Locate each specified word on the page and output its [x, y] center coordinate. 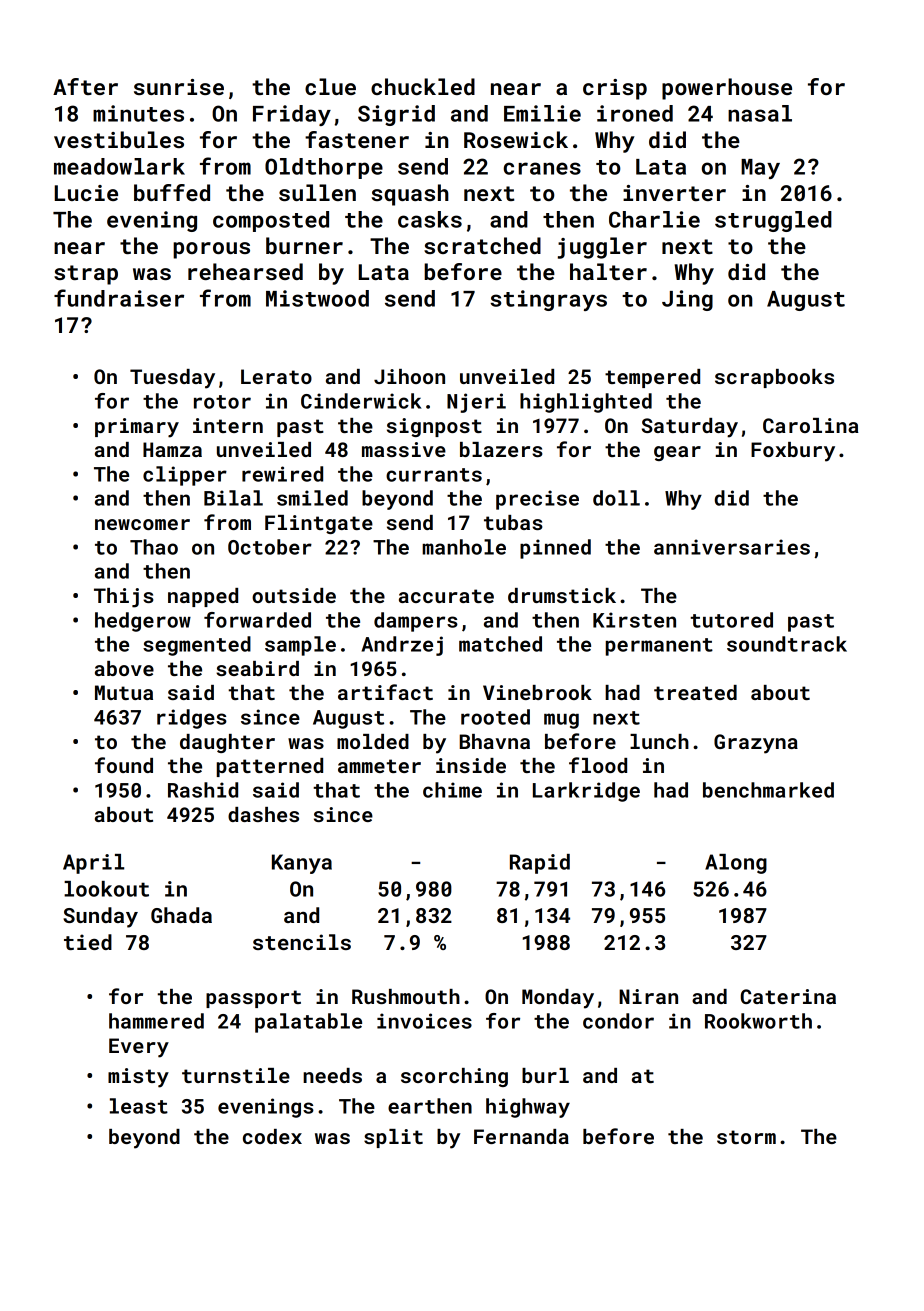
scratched [482, 245]
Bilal [233, 498]
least [139, 1106]
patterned [270, 767]
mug [561, 721]
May [760, 169]
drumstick [562, 595]
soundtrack [787, 644]
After [85, 86]
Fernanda [521, 1136]
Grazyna [756, 744]
